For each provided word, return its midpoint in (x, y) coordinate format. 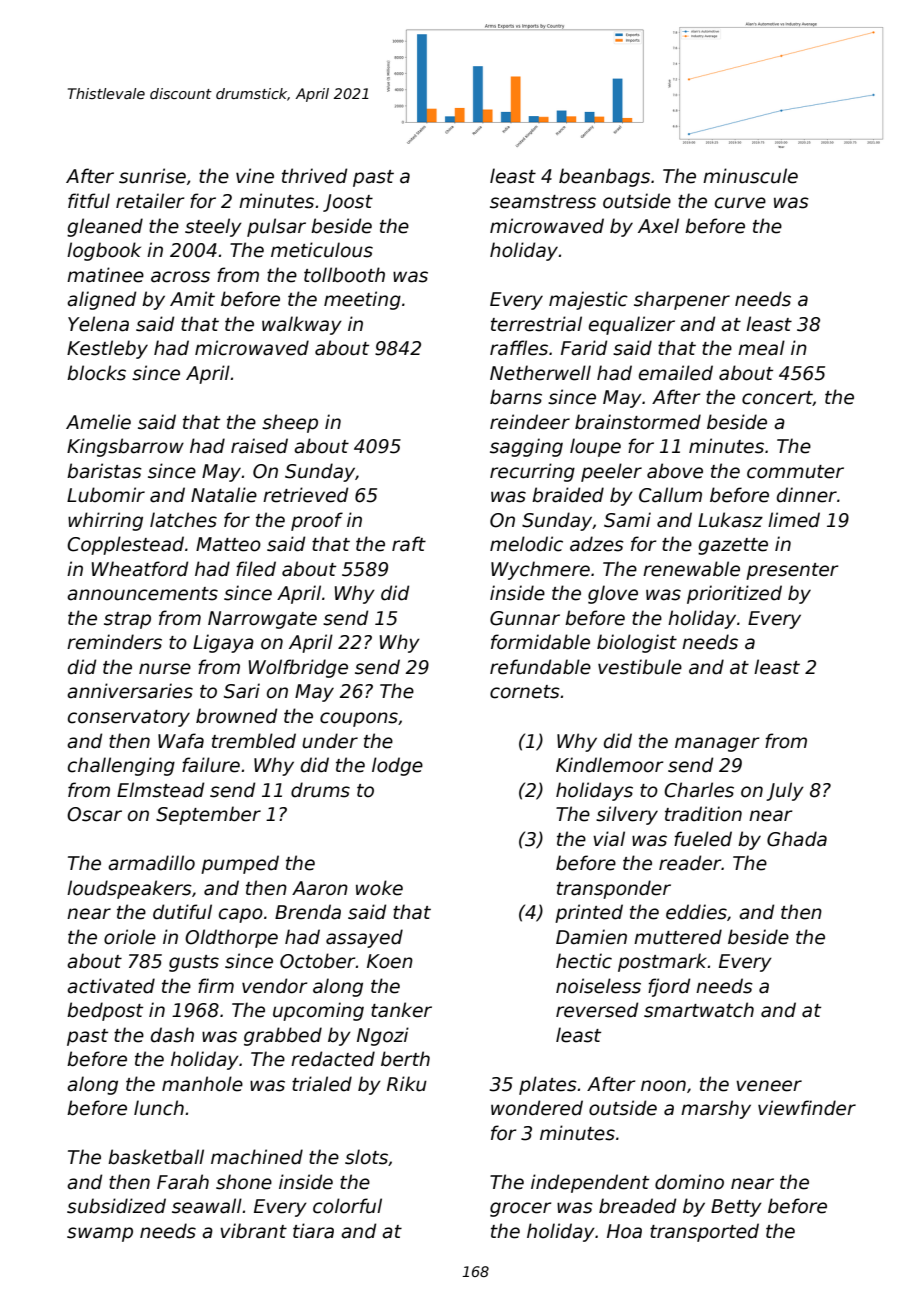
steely (213, 227)
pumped (240, 864)
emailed (676, 373)
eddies (696, 912)
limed (794, 520)
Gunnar (525, 618)
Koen (390, 961)
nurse (165, 669)
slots (366, 1157)
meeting (362, 300)
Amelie (98, 422)
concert (777, 398)
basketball (156, 1157)
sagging (526, 447)
